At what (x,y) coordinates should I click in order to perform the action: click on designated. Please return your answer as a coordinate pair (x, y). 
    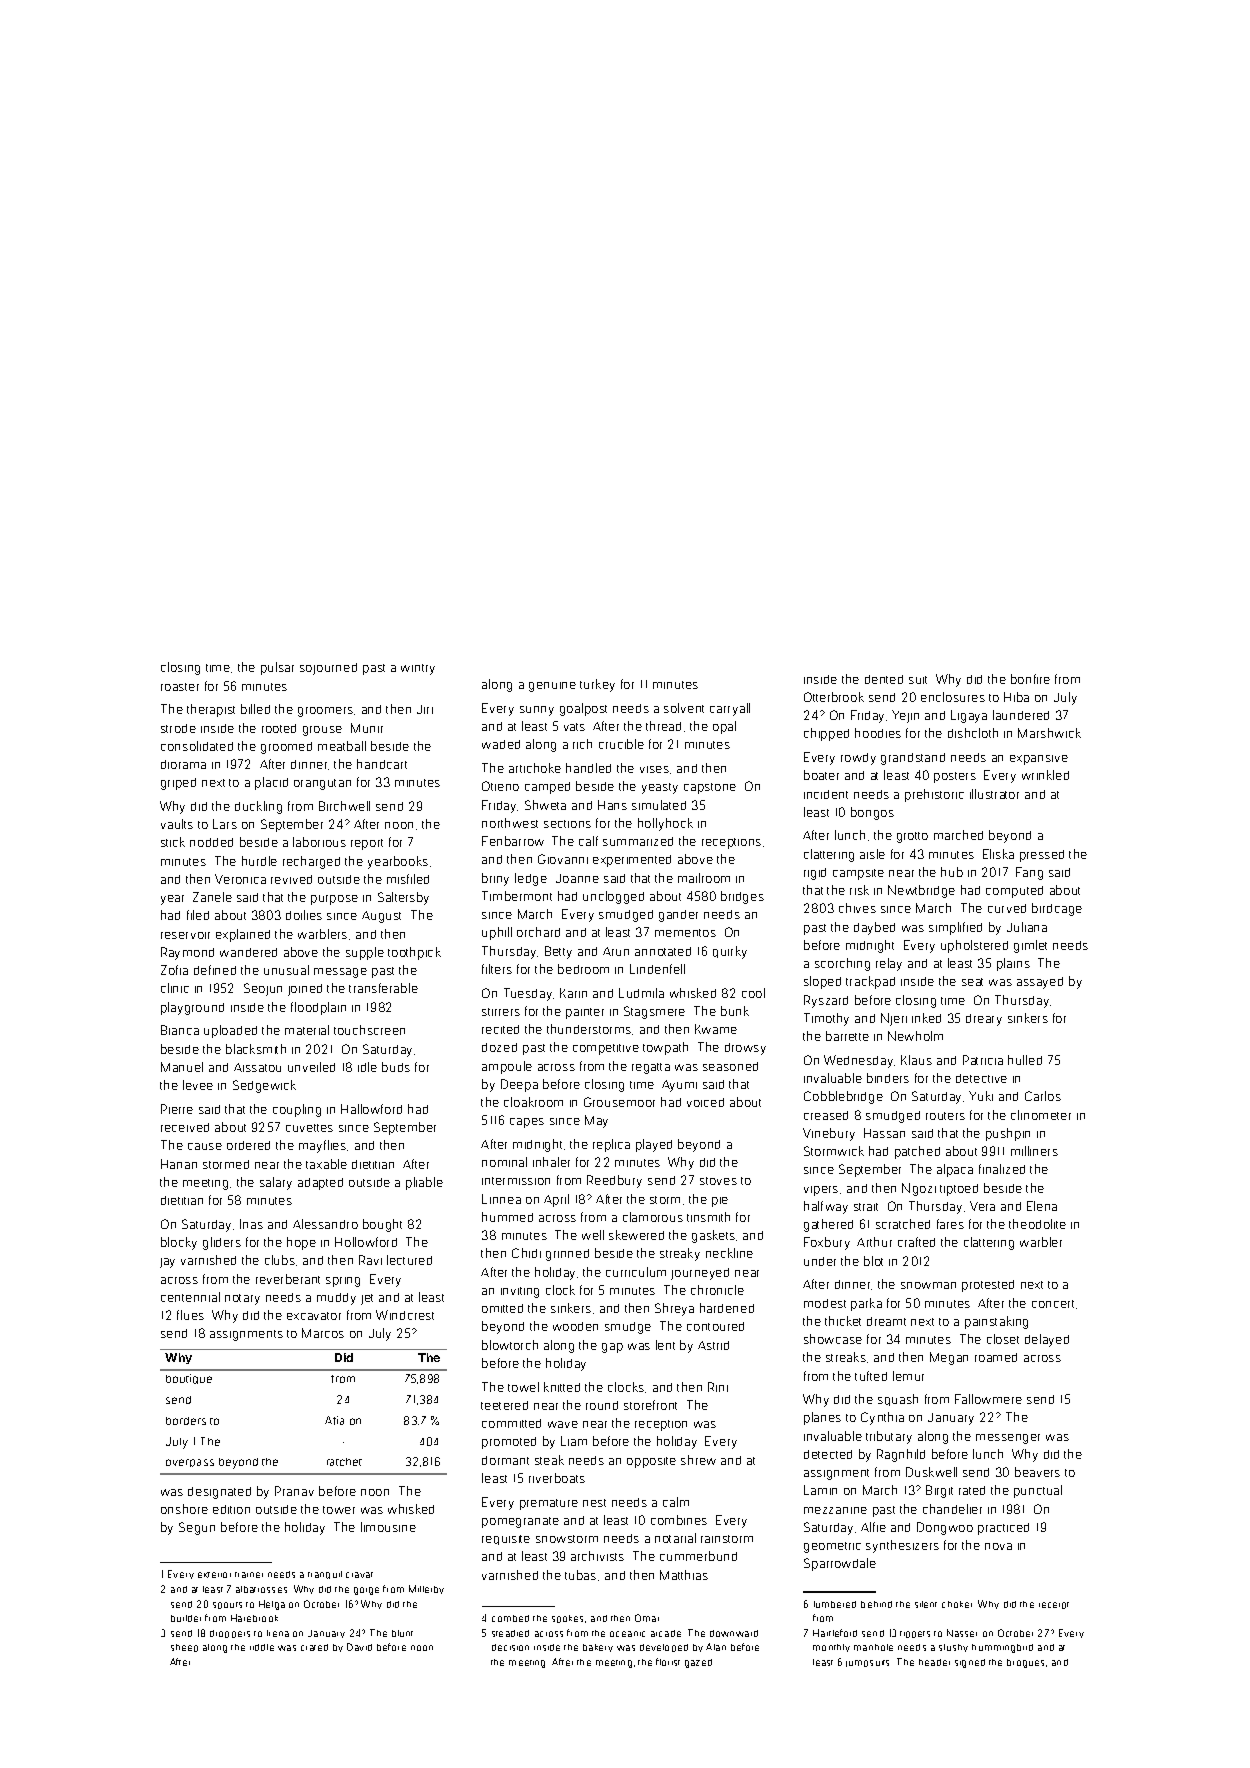
    Looking at the image, I should click on (219, 1493).
